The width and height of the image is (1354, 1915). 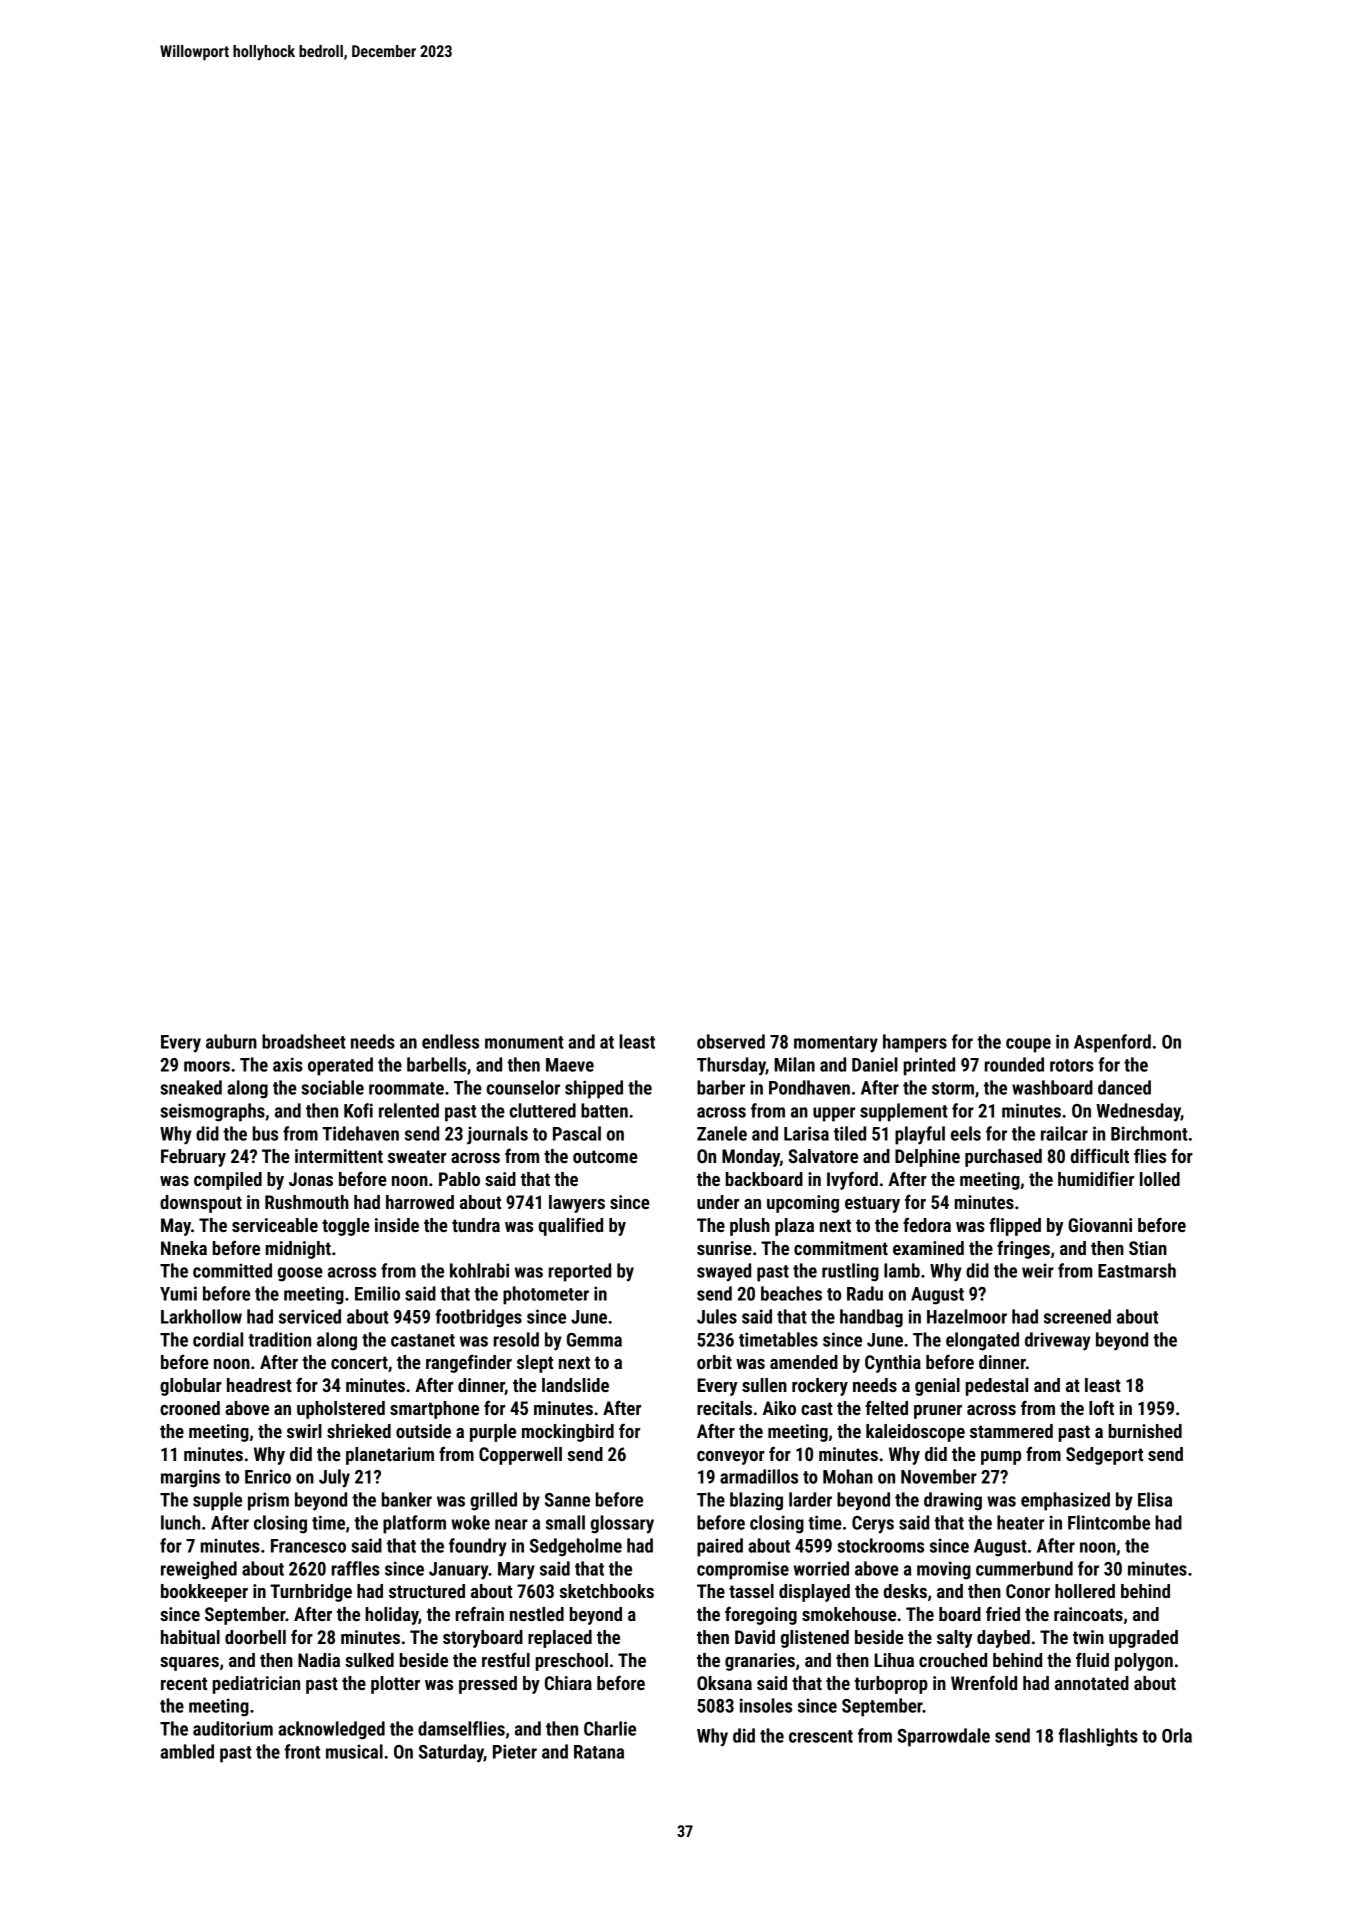 What do you see at coordinates (304, 1041) in the image?
I see `broadsheet` at bounding box center [304, 1041].
